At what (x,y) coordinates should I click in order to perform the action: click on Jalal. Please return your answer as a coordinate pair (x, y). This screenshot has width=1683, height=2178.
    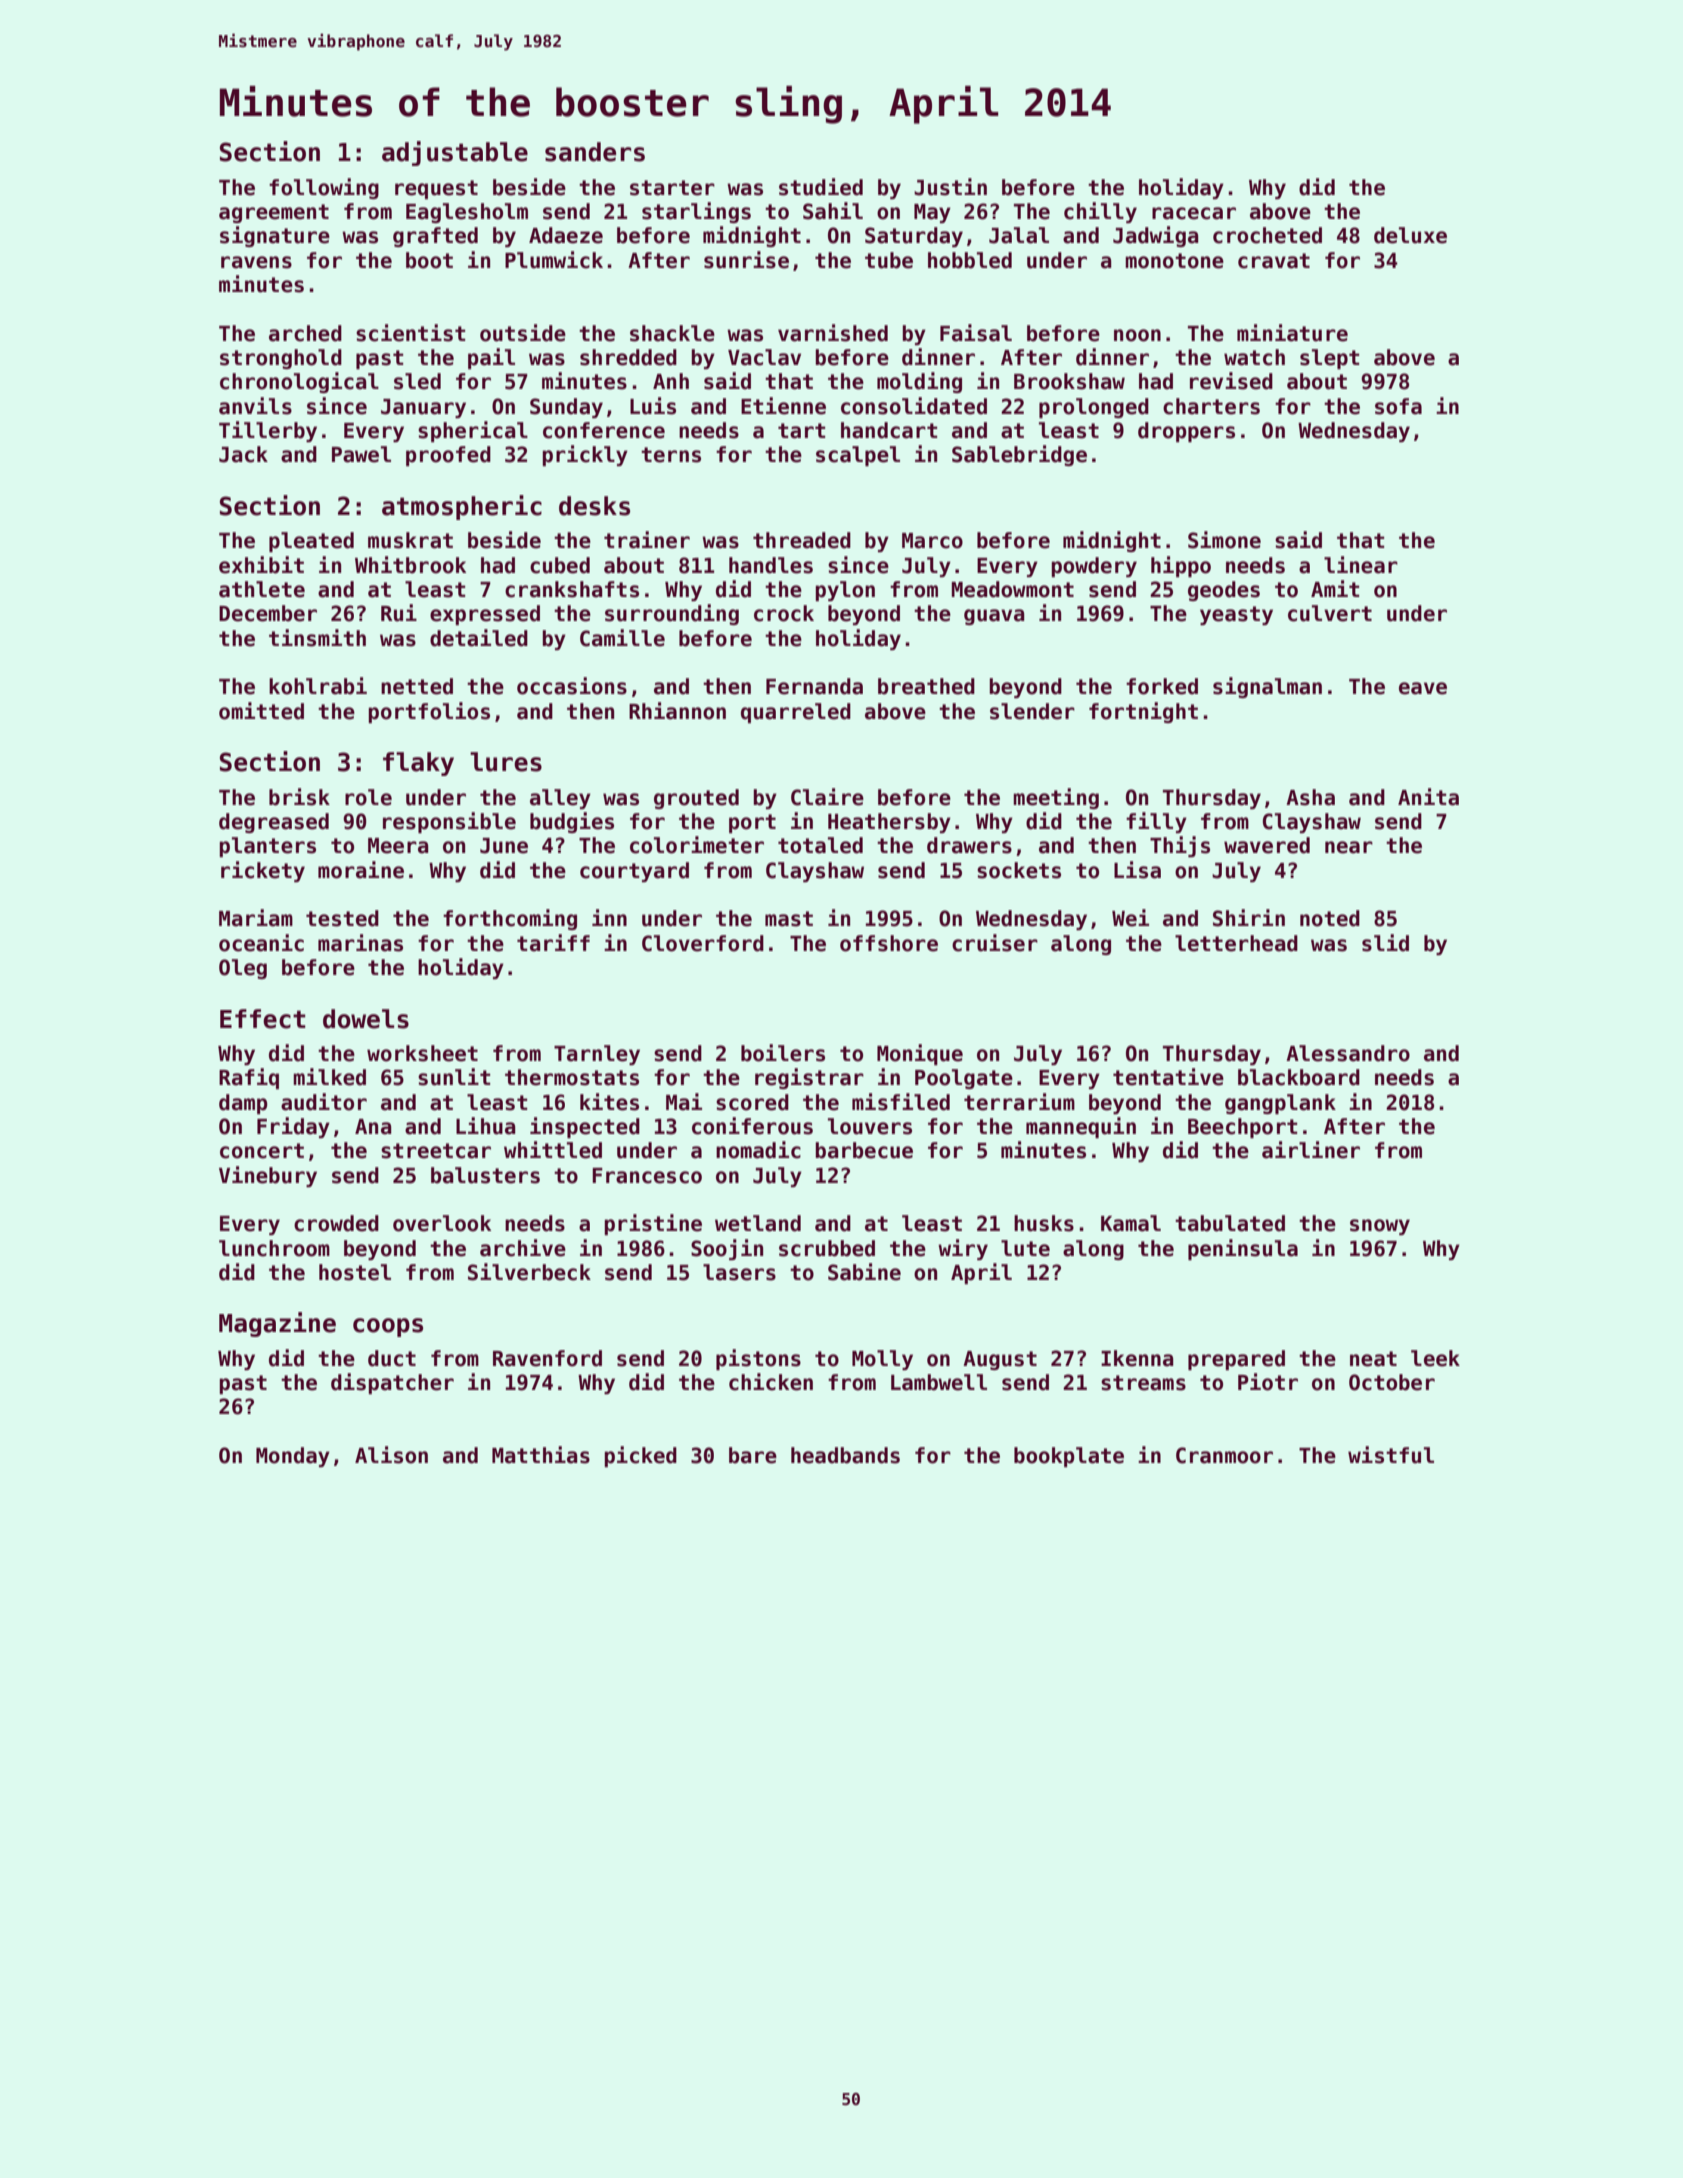
    Looking at the image, I should click on (1019, 235).
